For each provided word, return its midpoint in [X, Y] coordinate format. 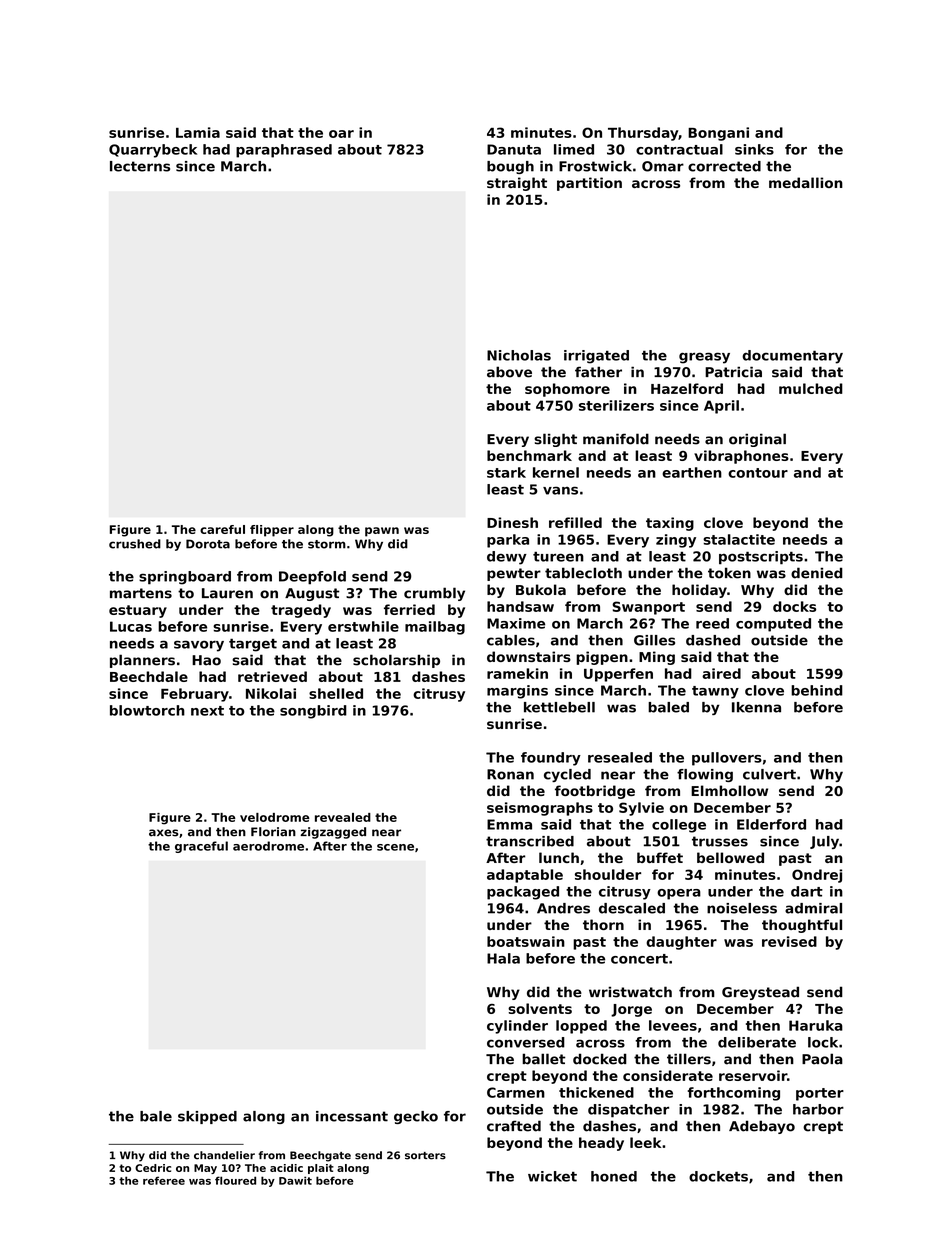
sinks [754, 149]
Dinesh [512, 522]
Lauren [227, 593]
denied [817, 573]
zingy [676, 541]
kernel [556, 472]
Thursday [643, 134]
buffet [660, 857]
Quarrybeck [153, 151]
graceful [201, 847]
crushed [135, 544]
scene [395, 847]
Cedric [153, 1168]
